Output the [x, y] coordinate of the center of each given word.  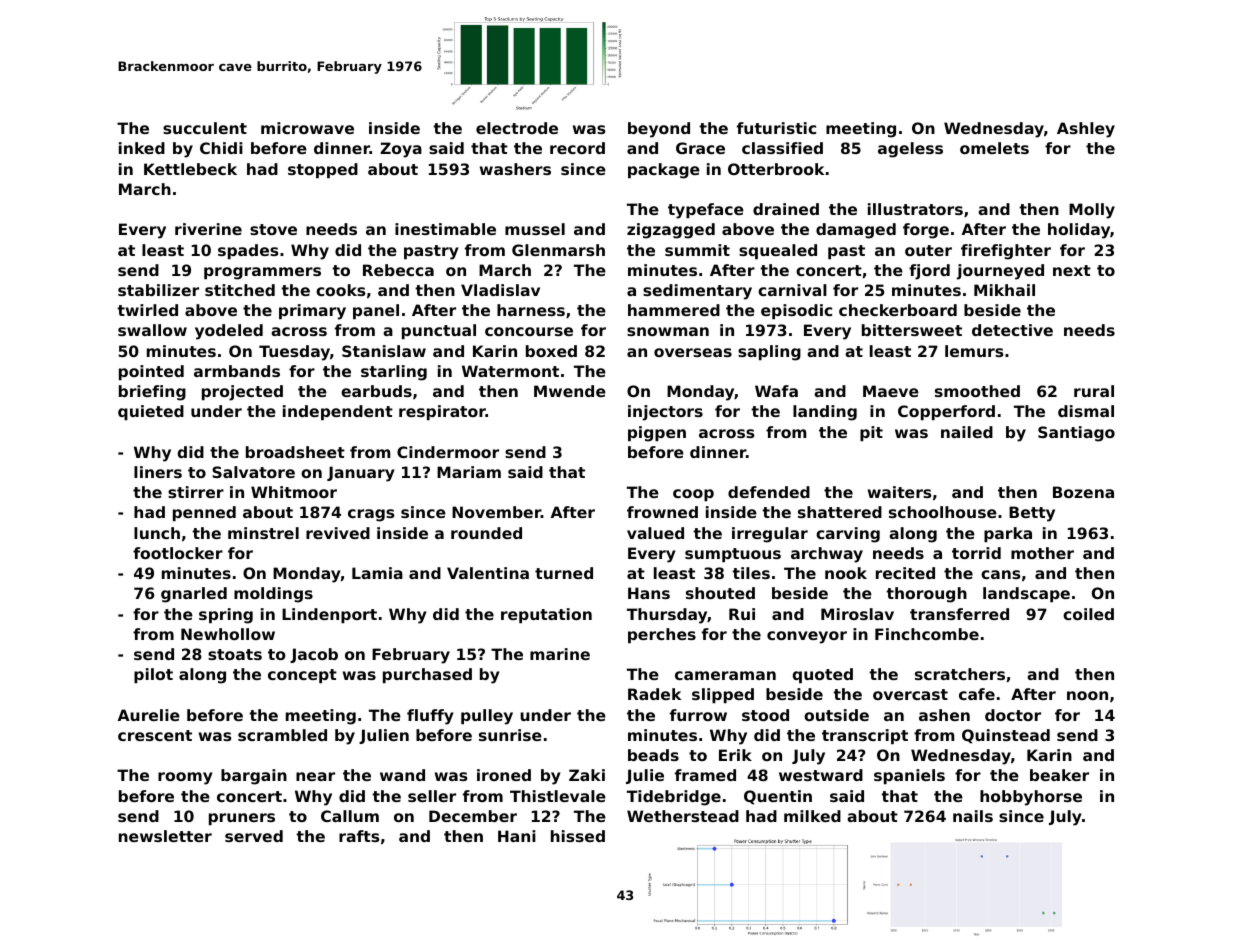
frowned [662, 512]
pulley [487, 717]
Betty [1032, 514]
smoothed [977, 391]
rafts [359, 836]
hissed [578, 836]
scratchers [960, 674]
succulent [205, 128]
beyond [659, 130]
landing [825, 413]
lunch [157, 533]
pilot [153, 675]
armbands [237, 371]
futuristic [776, 128]
